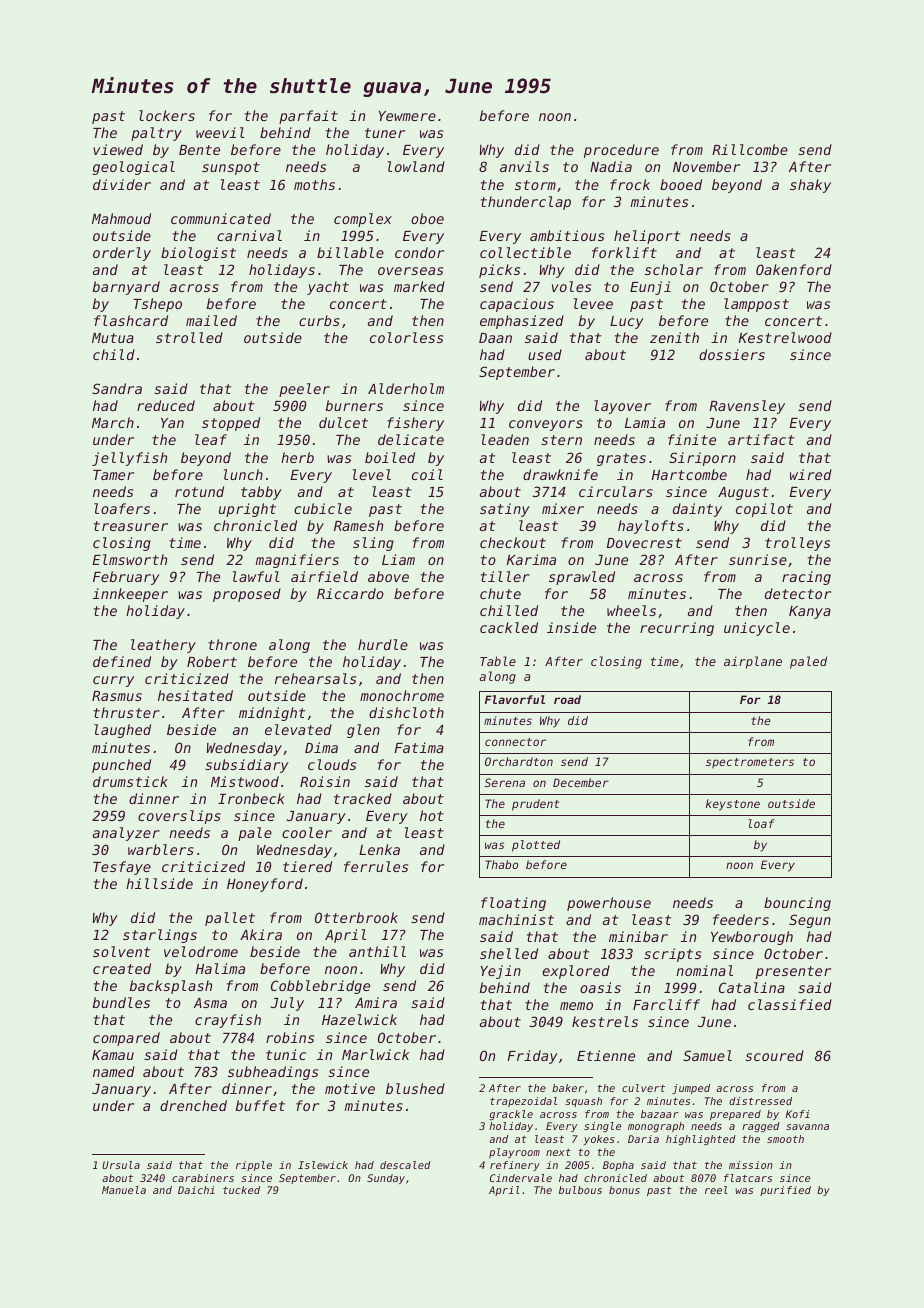 The height and width of the screenshot is (1308, 924). Describe the element at coordinates (407, 116) in the screenshot. I see `Yewmere` at that location.
